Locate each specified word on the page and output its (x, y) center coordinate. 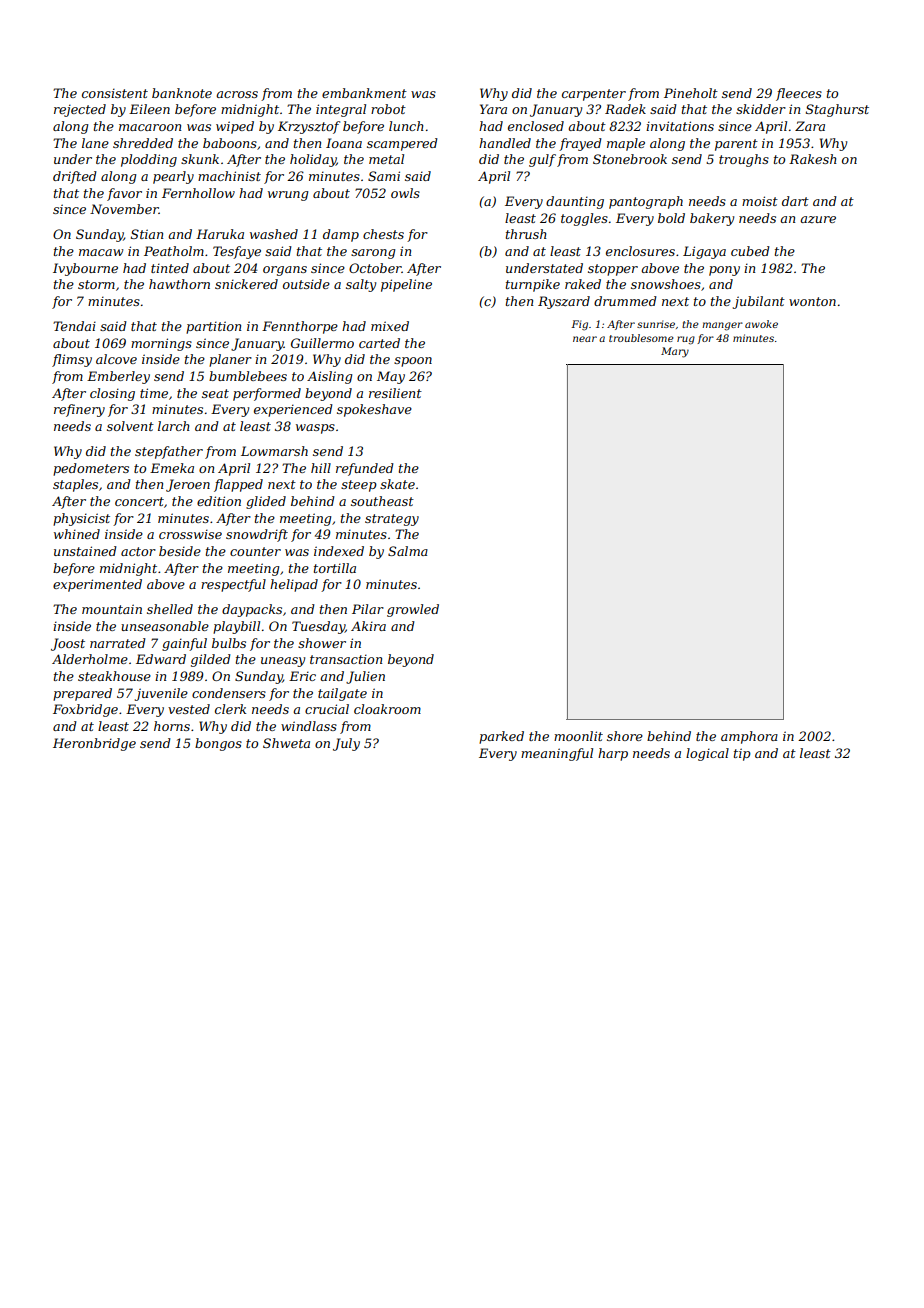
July (346, 744)
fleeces (799, 94)
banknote (182, 93)
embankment (364, 93)
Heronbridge (94, 744)
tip (742, 754)
